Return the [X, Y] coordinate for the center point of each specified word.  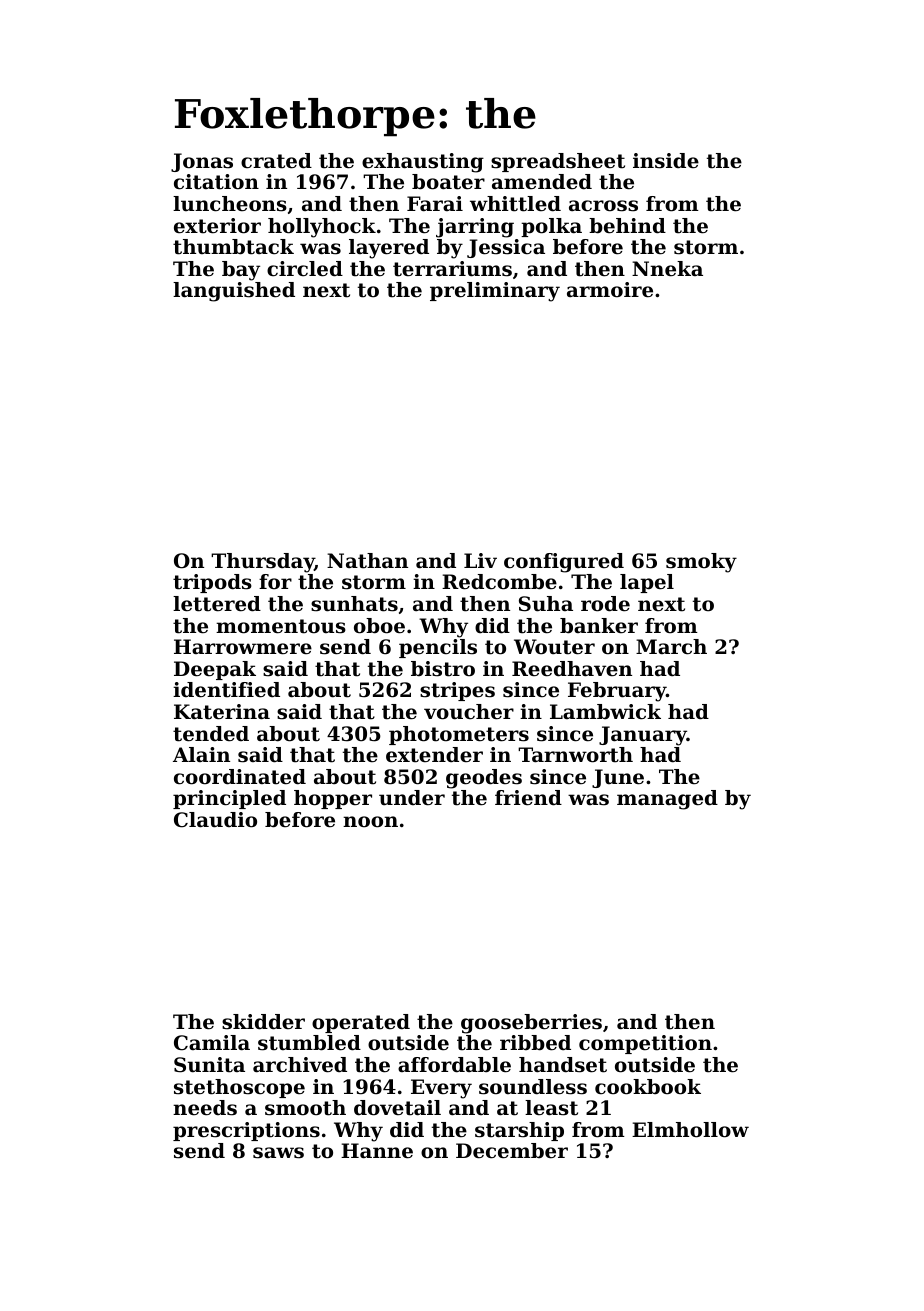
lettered [217, 604]
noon [370, 822]
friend [528, 798]
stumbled [309, 1043]
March [671, 647]
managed [667, 800]
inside [666, 161]
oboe [379, 626]
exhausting [423, 163]
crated [276, 161]
